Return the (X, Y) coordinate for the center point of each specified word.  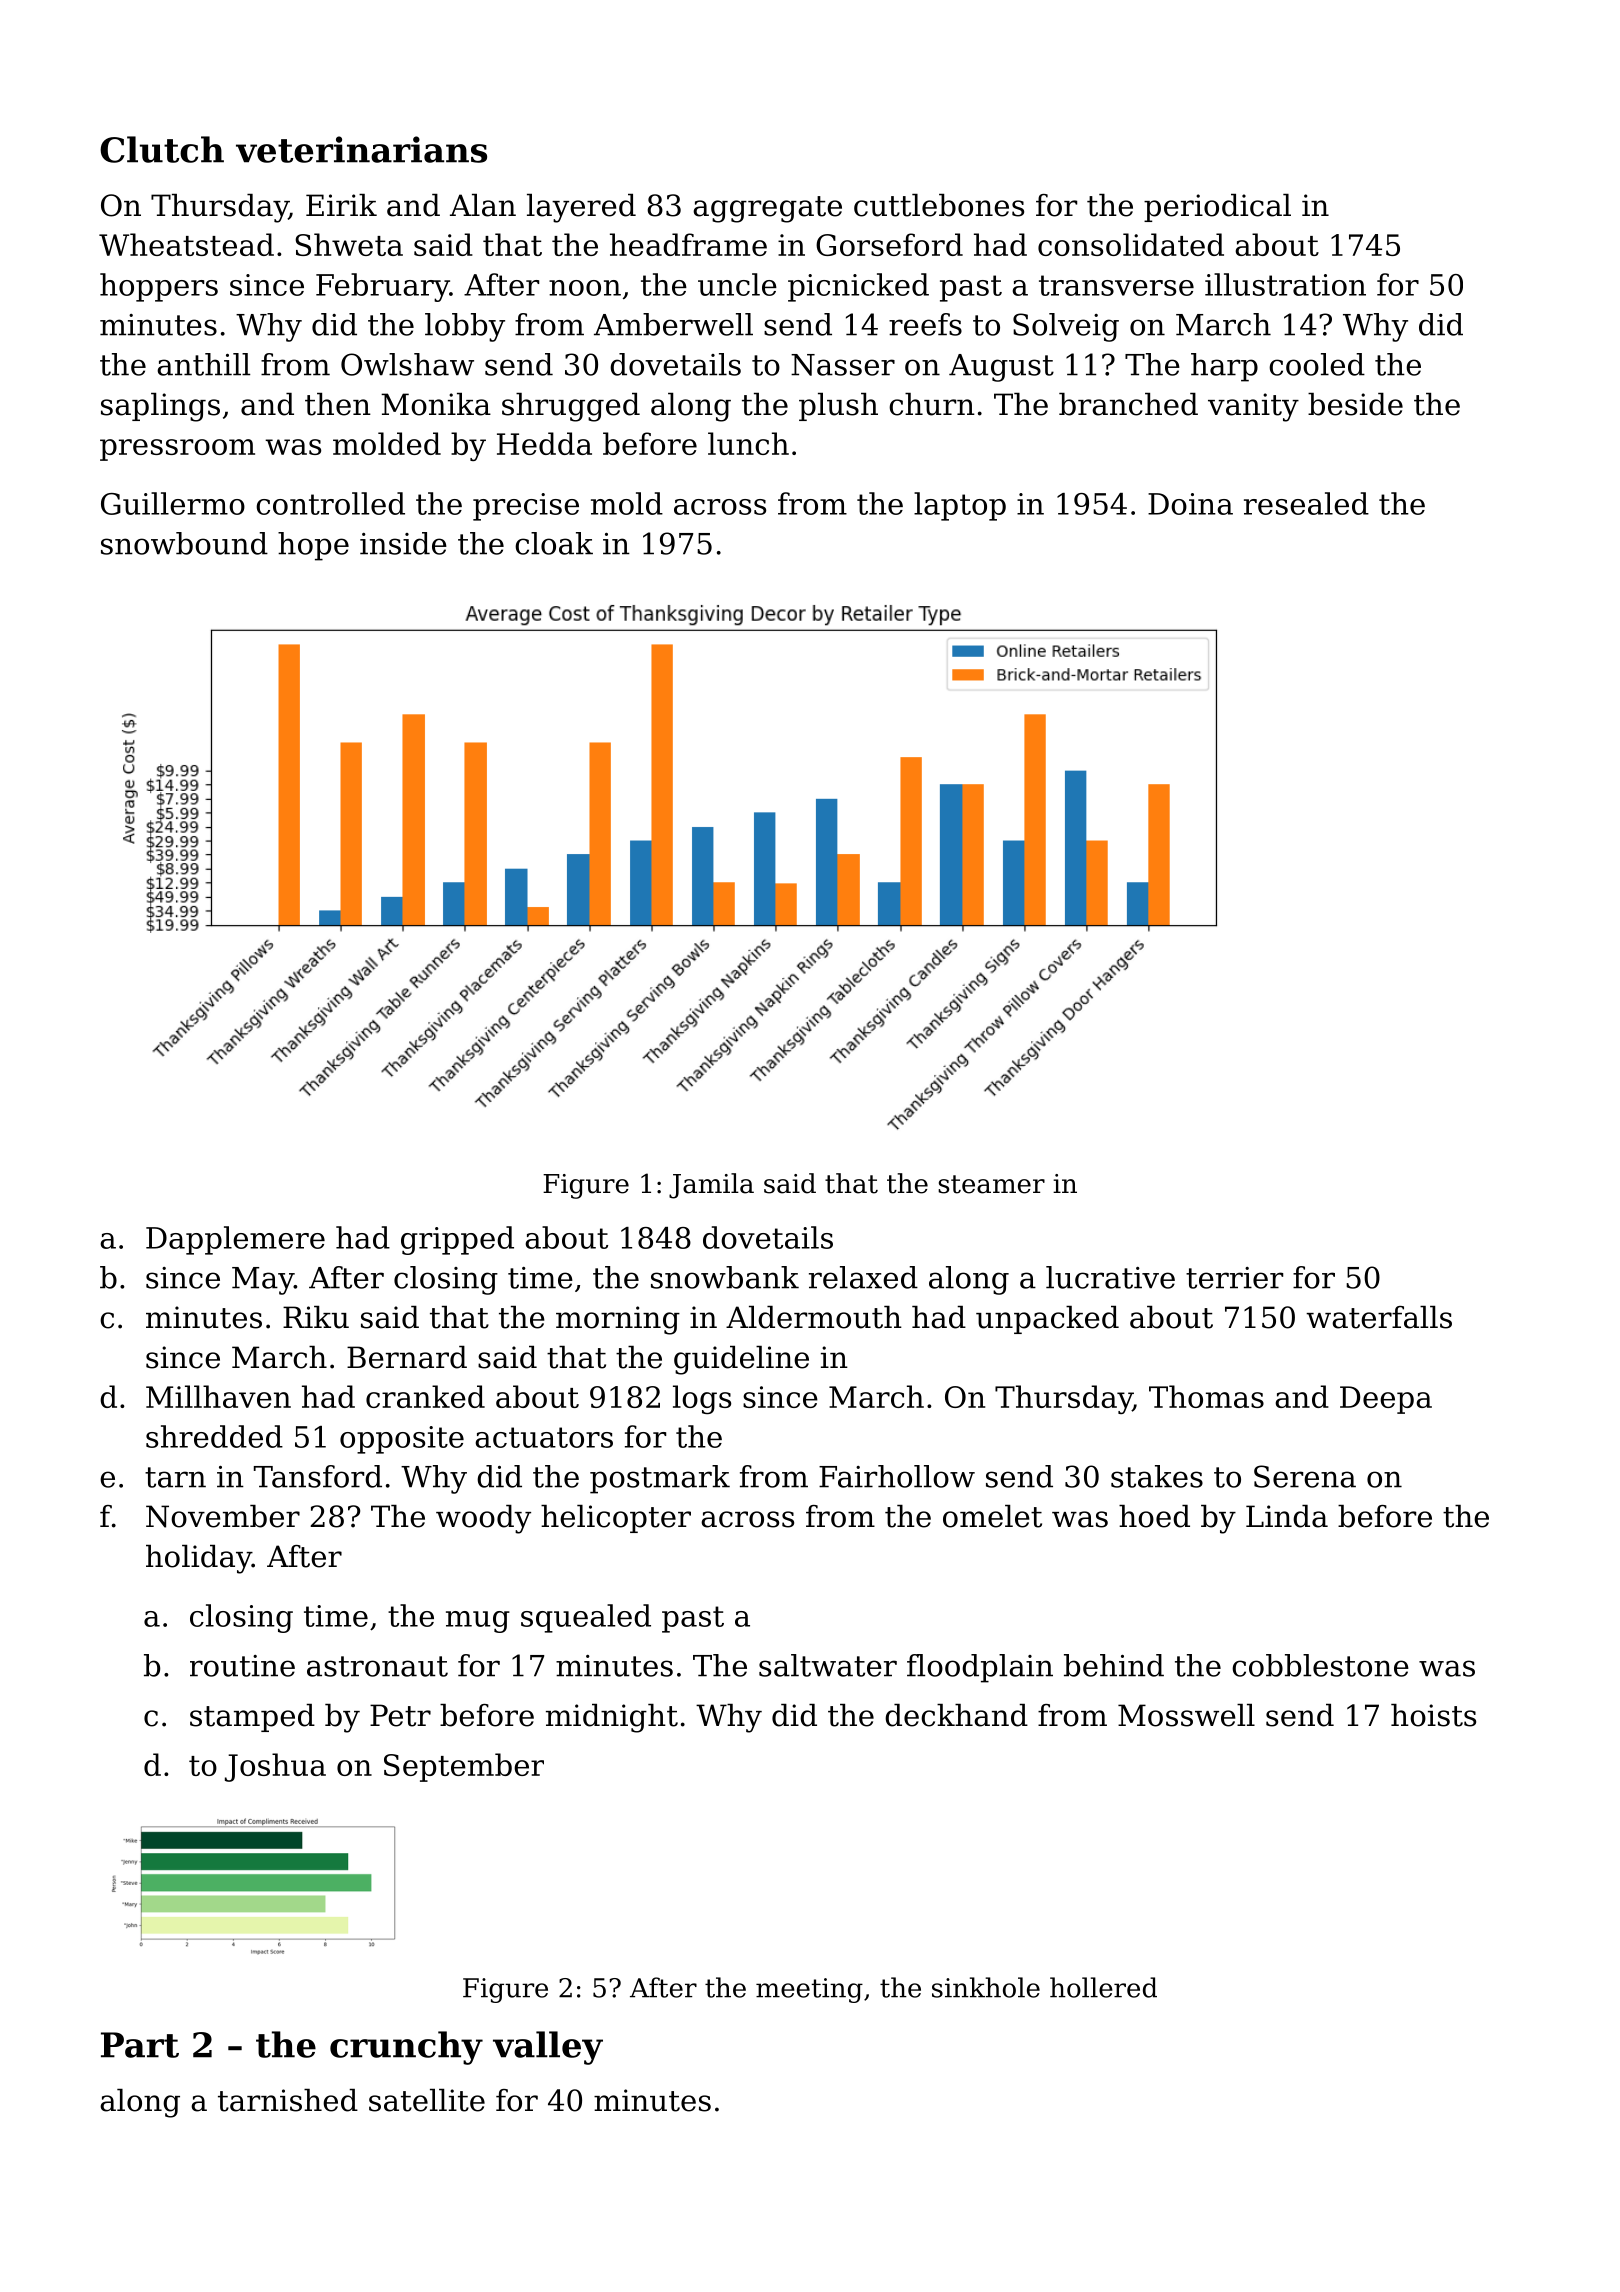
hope (313, 546)
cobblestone (1320, 1665)
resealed (1306, 503)
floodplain (980, 1668)
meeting (809, 1990)
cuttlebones (939, 205)
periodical (1217, 208)
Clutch (162, 149)
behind (1114, 1665)
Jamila (711, 1186)
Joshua (275, 1767)
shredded (214, 1436)
